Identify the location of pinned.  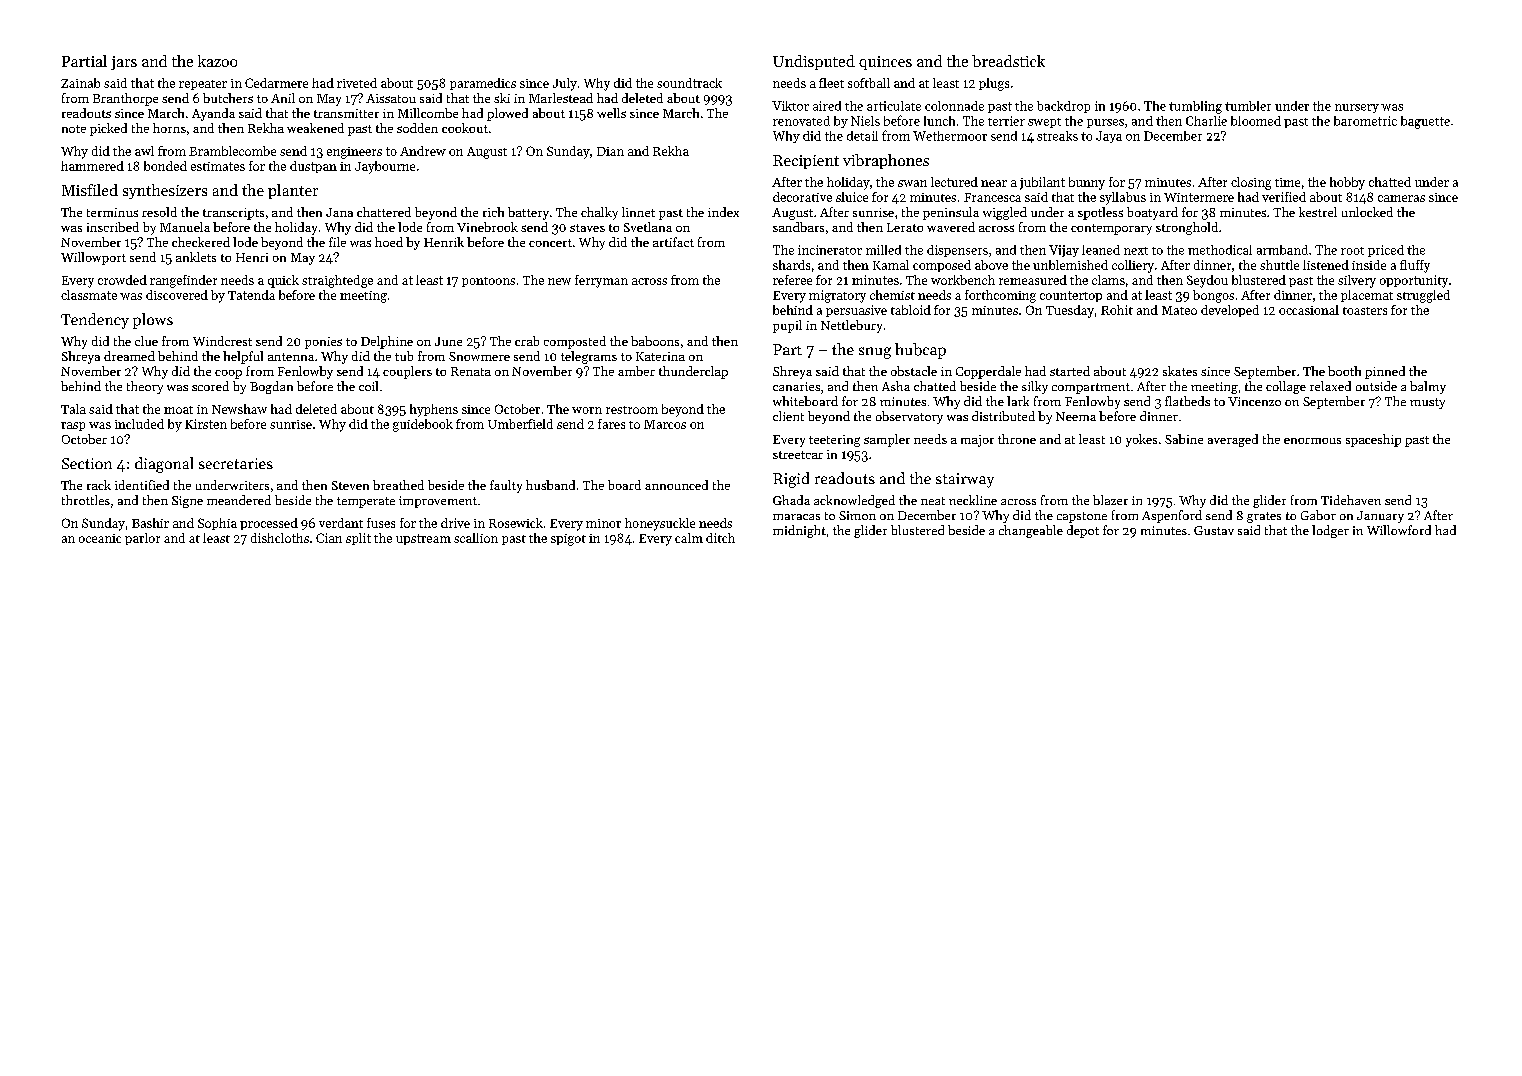
(1385, 372).
